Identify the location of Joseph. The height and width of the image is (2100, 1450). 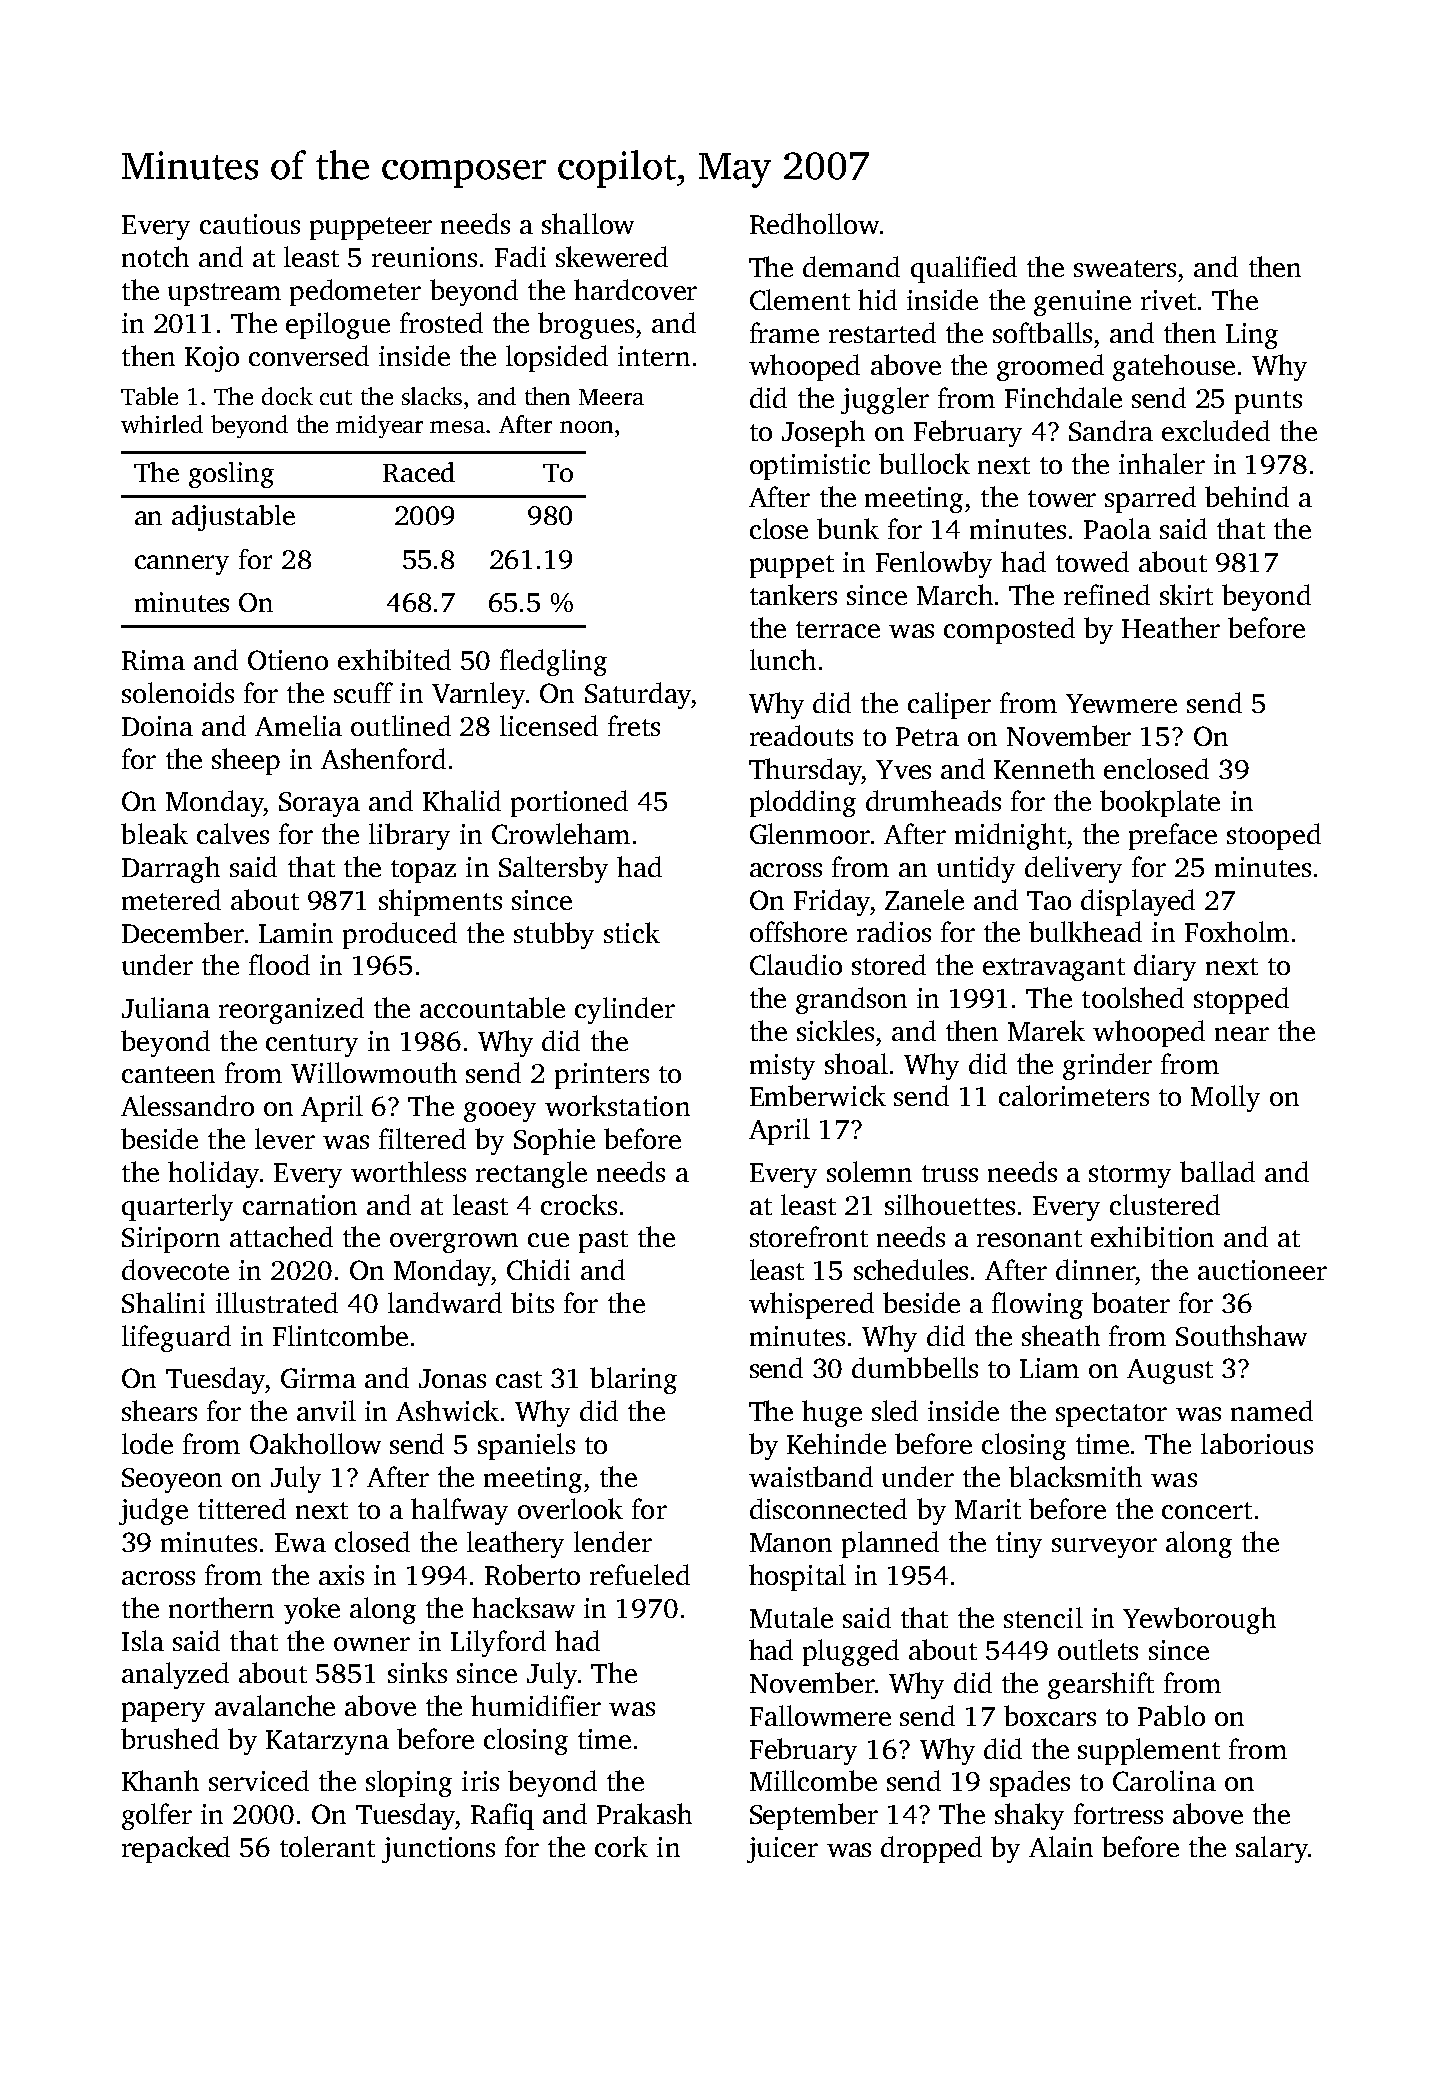
(823, 433).
